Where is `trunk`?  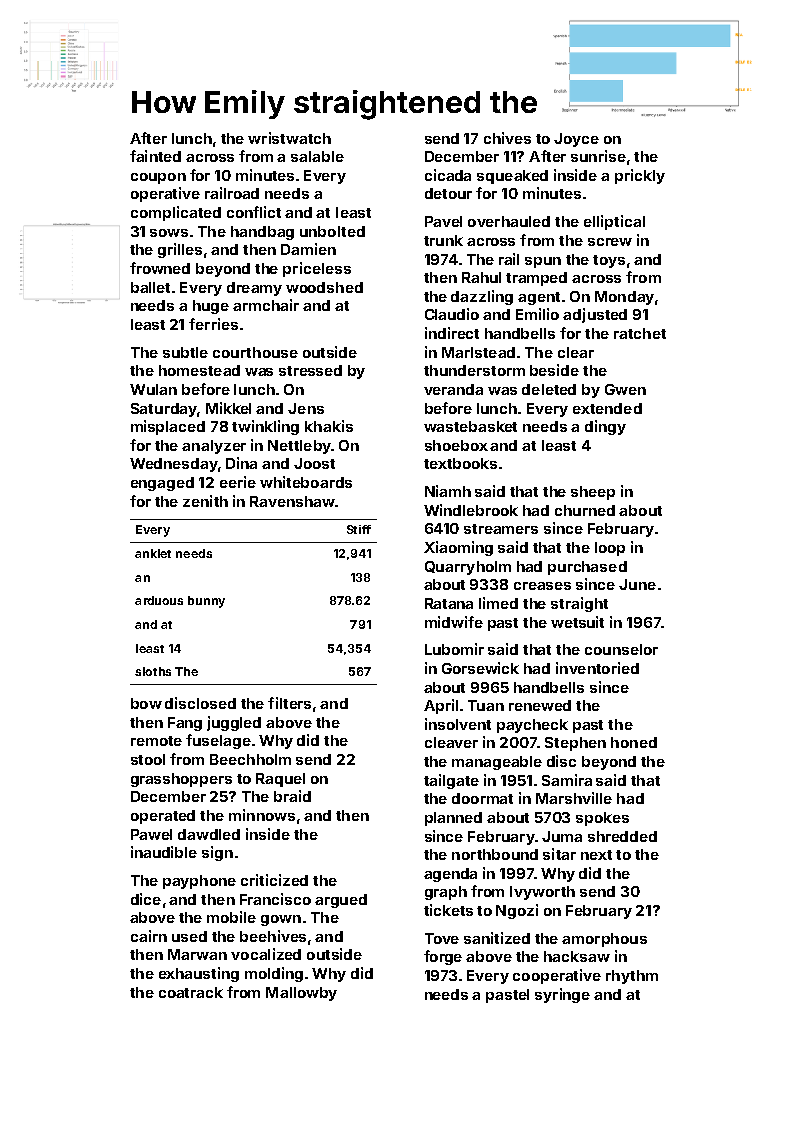
trunk is located at coordinates (443, 240).
